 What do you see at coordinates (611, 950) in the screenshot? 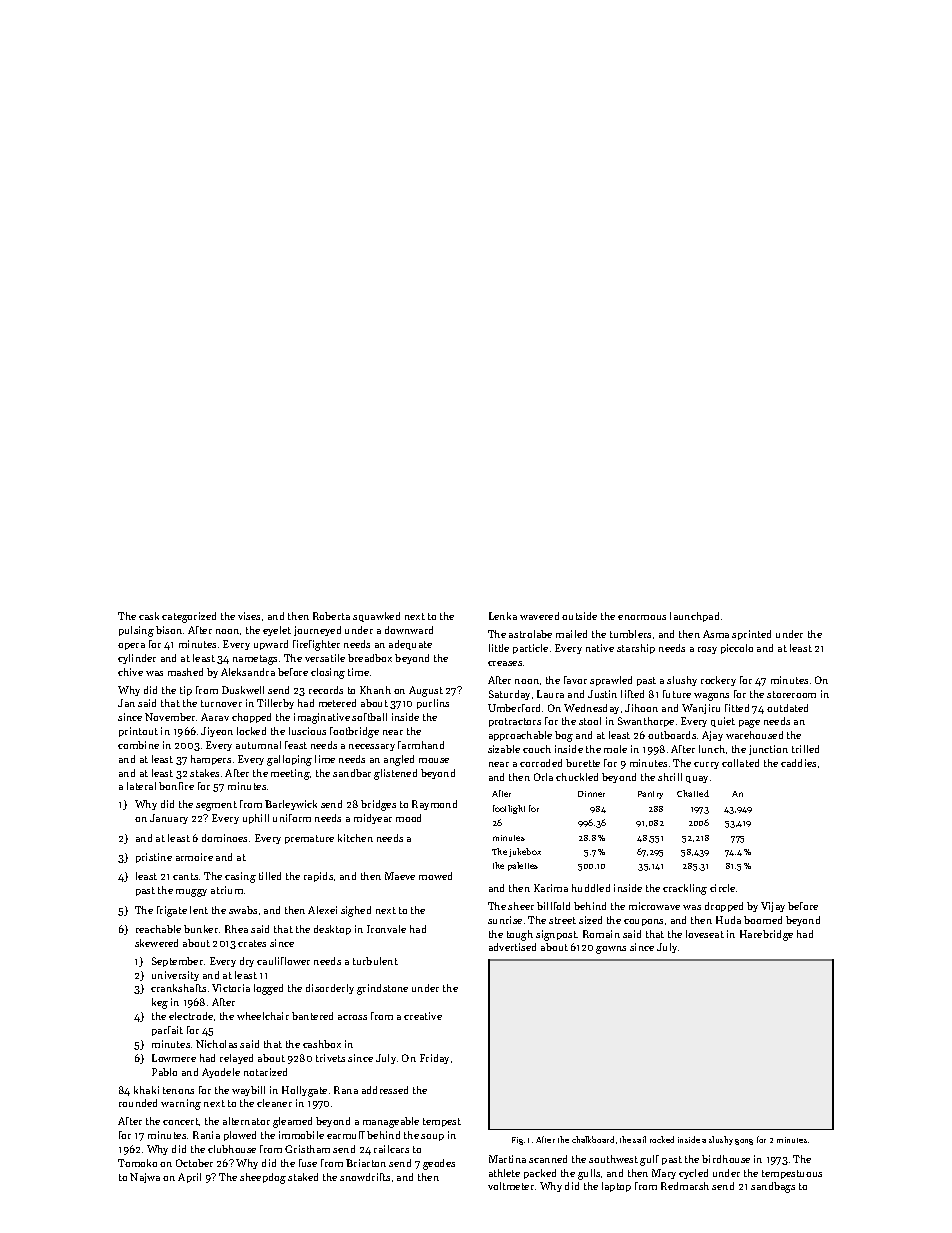
I see `gowns` at bounding box center [611, 950].
